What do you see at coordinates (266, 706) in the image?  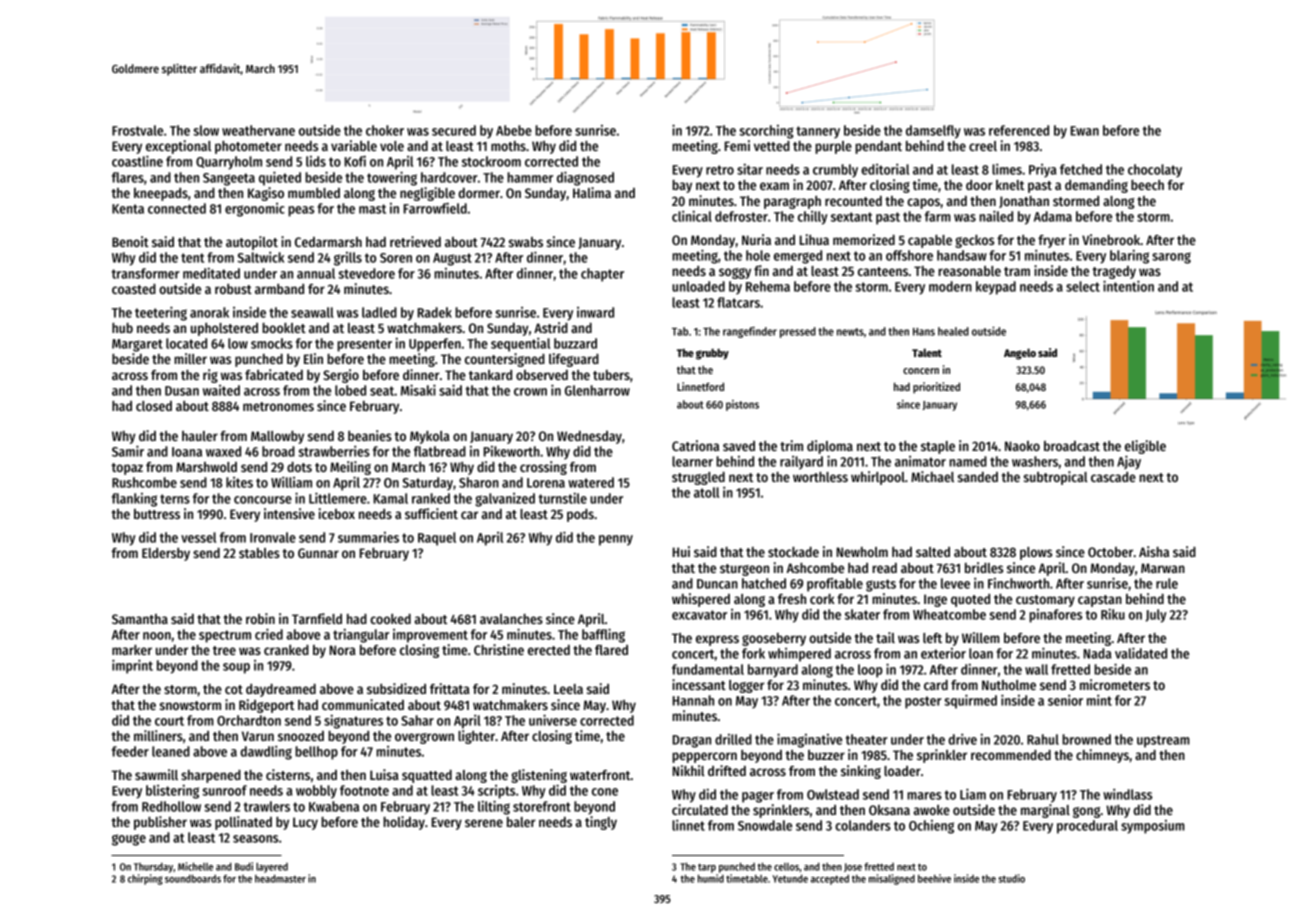 I see `Ridgeport` at bounding box center [266, 706].
